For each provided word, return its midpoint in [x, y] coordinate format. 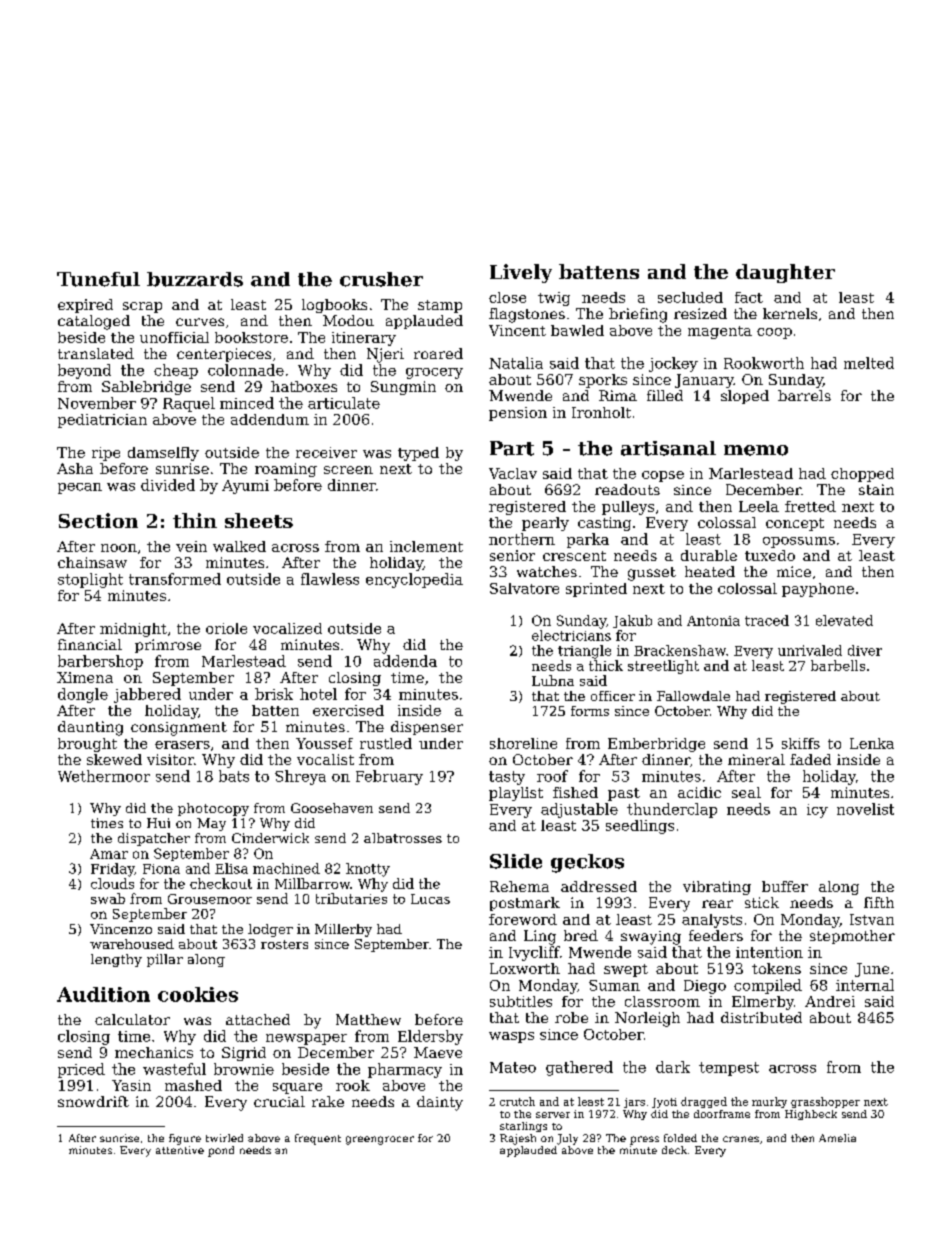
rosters [284, 944]
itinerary [364, 339]
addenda [405, 661]
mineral [756, 759]
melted [869, 363]
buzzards [195, 279]
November [97, 403]
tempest [729, 1069]
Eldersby [430, 1037]
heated [710, 571]
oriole [226, 628]
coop [774, 333]
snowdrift [93, 1101]
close [507, 297]
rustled [386, 743]
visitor [170, 759]
